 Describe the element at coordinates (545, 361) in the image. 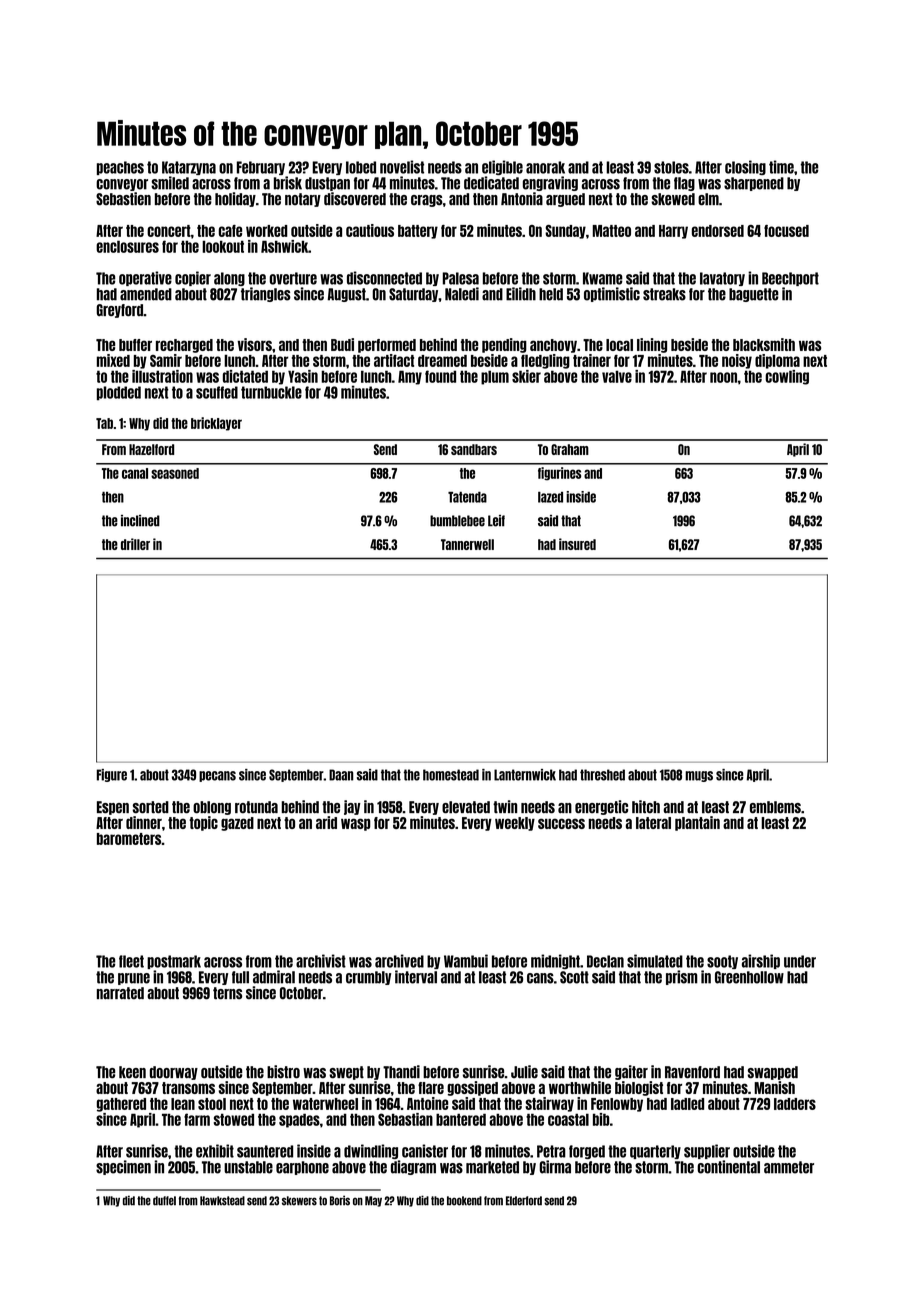

I see `fledgling` at that location.
